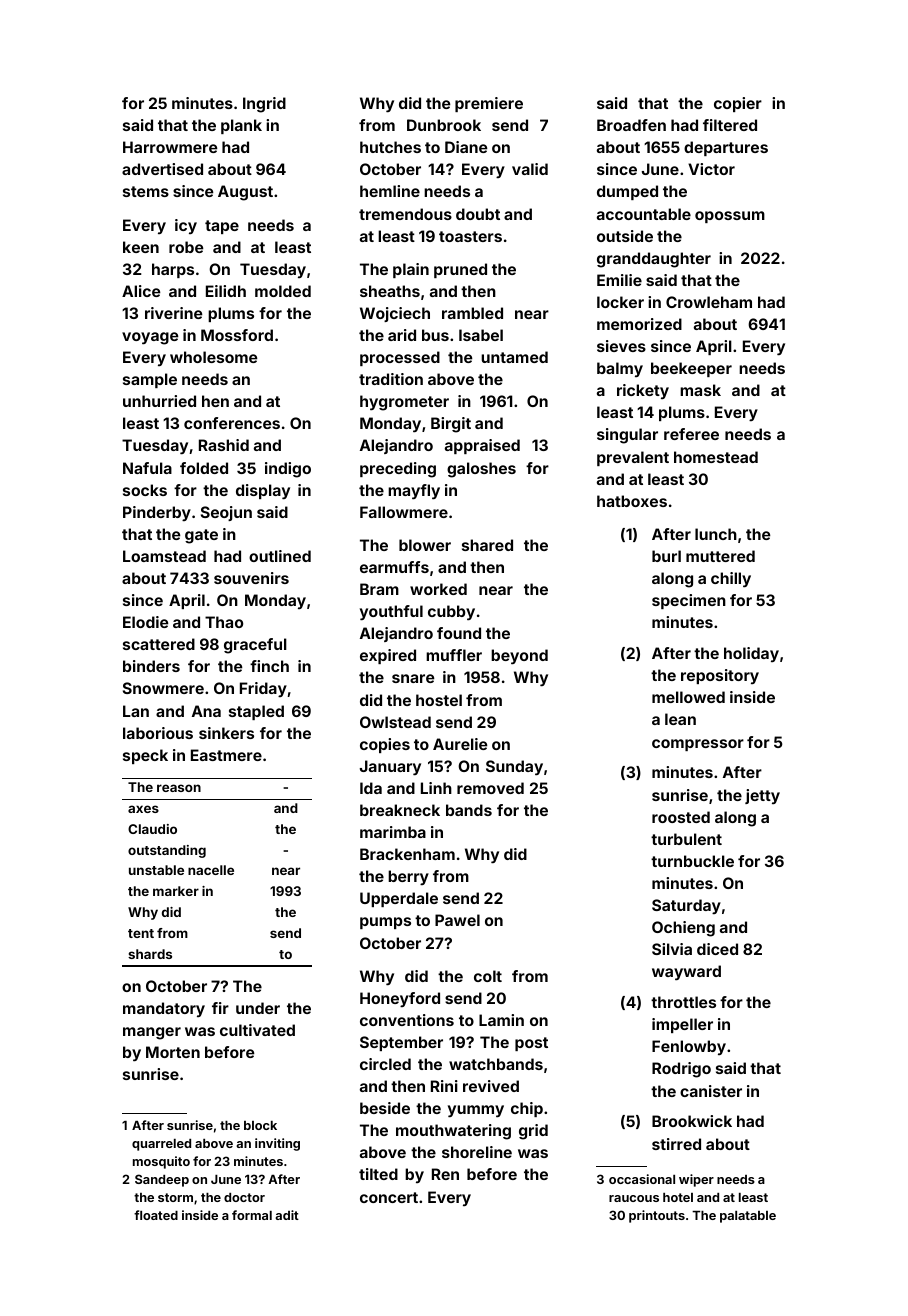  What do you see at coordinates (519, 657) in the page?
I see `beyond` at bounding box center [519, 657].
